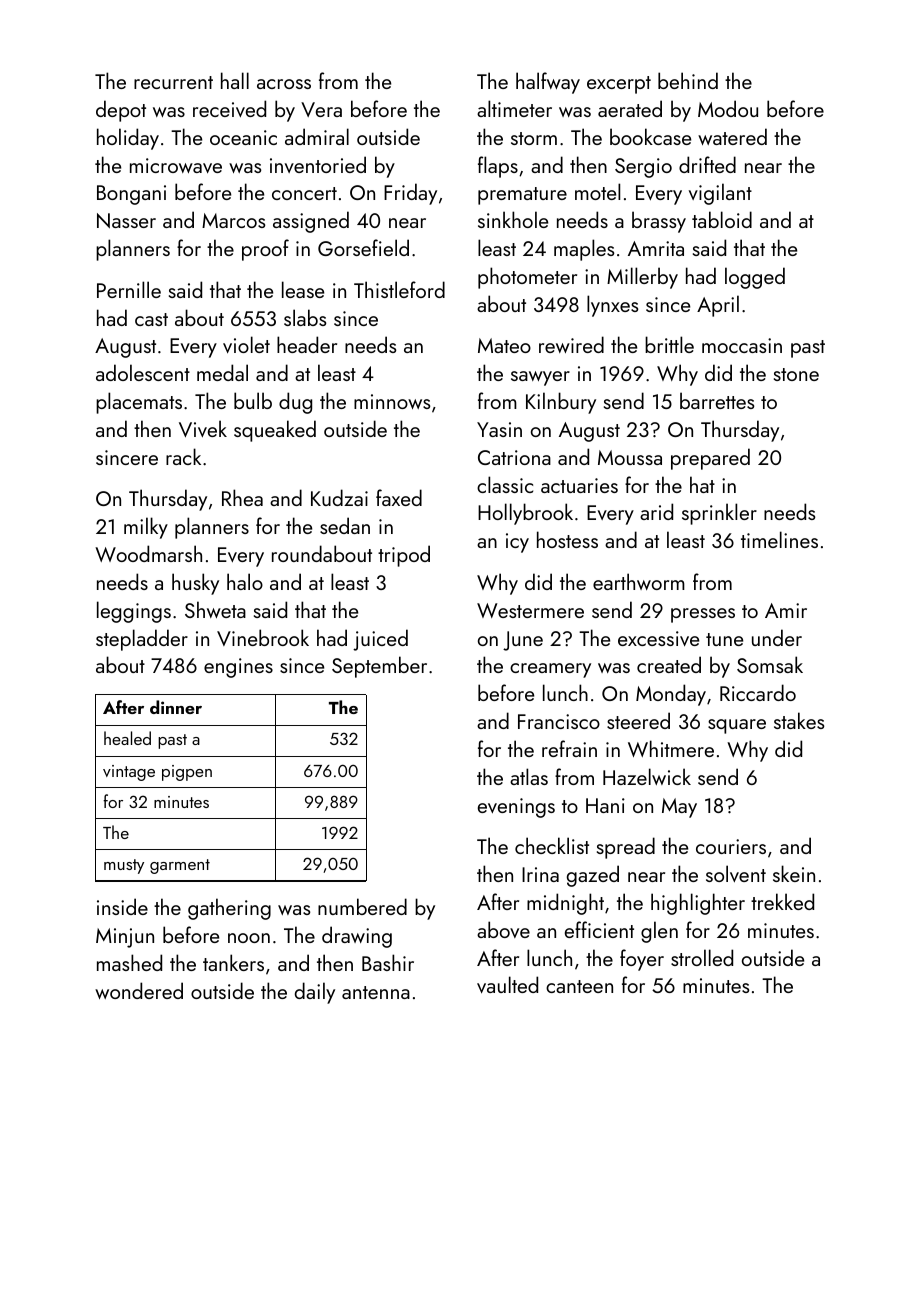 This document has width=924, height=1311. I want to click on prepared, so click(710, 459).
